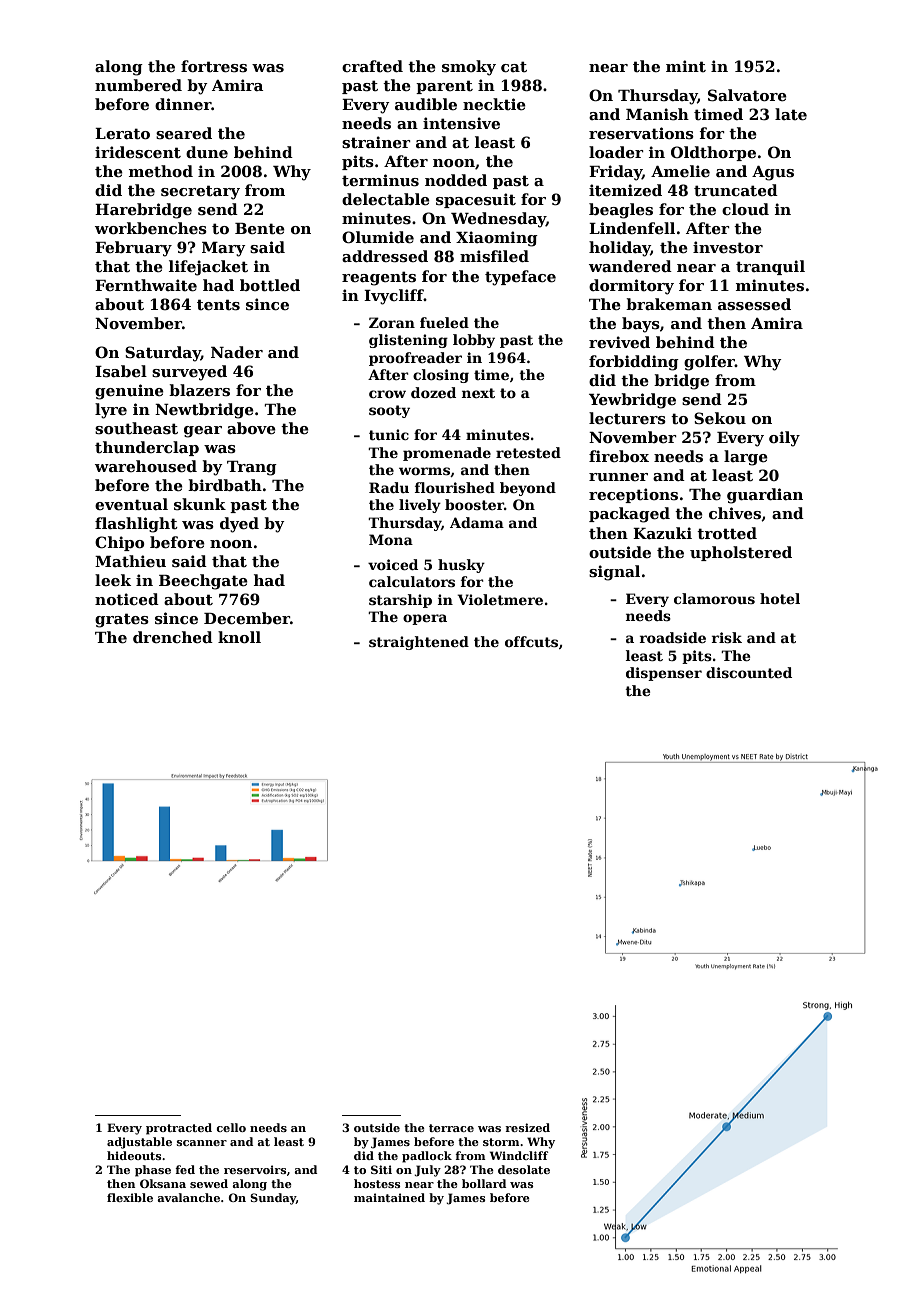 This screenshot has width=908, height=1316. I want to click on Isabel, so click(121, 371).
